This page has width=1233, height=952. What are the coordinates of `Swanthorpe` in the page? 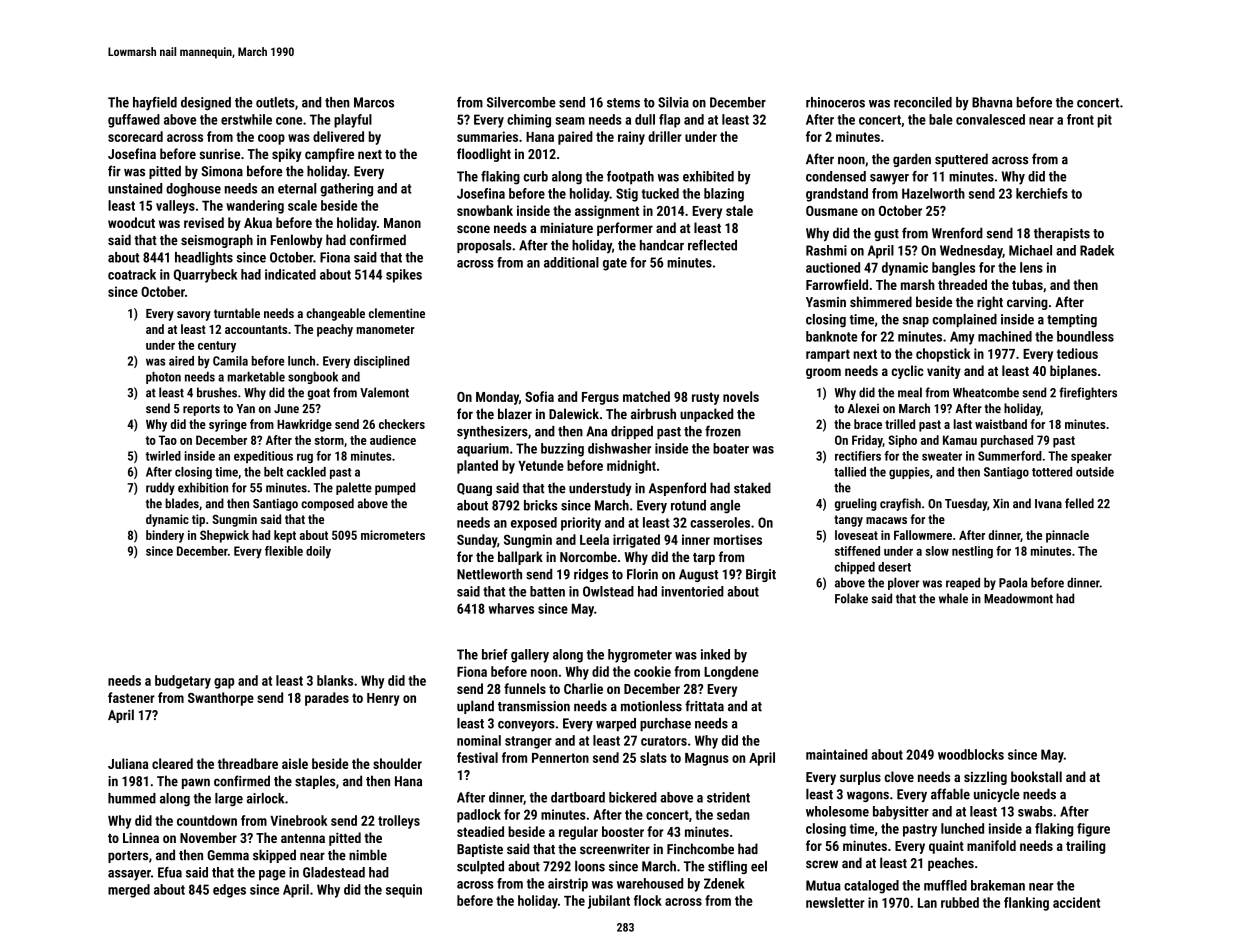 It's located at (221, 699).
